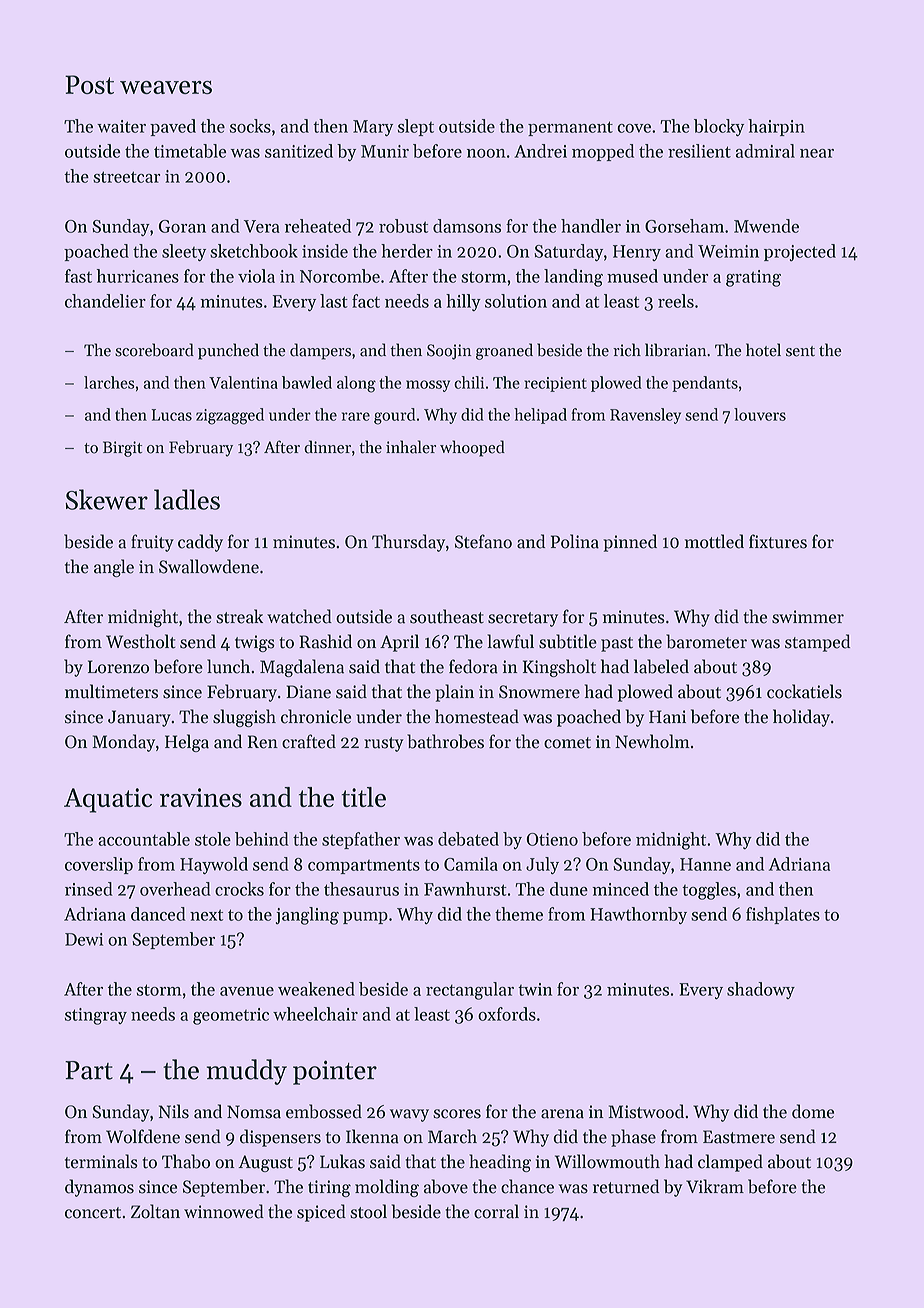 This screenshot has width=924, height=1308. I want to click on dome, so click(813, 1111).
